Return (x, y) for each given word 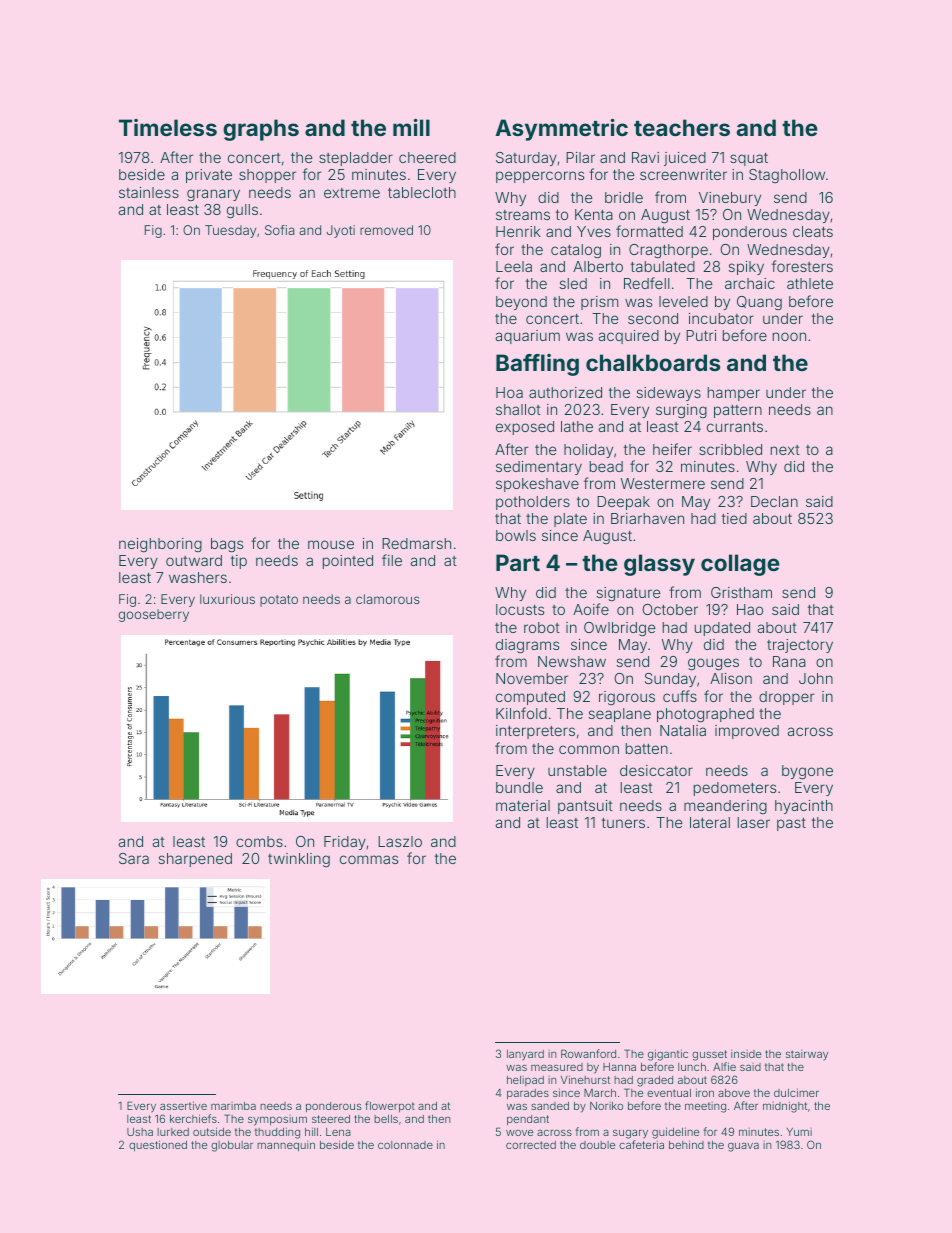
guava (743, 1147)
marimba (233, 1106)
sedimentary (539, 468)
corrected (531, 1145)
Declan (774, 501)
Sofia (279, 230)
